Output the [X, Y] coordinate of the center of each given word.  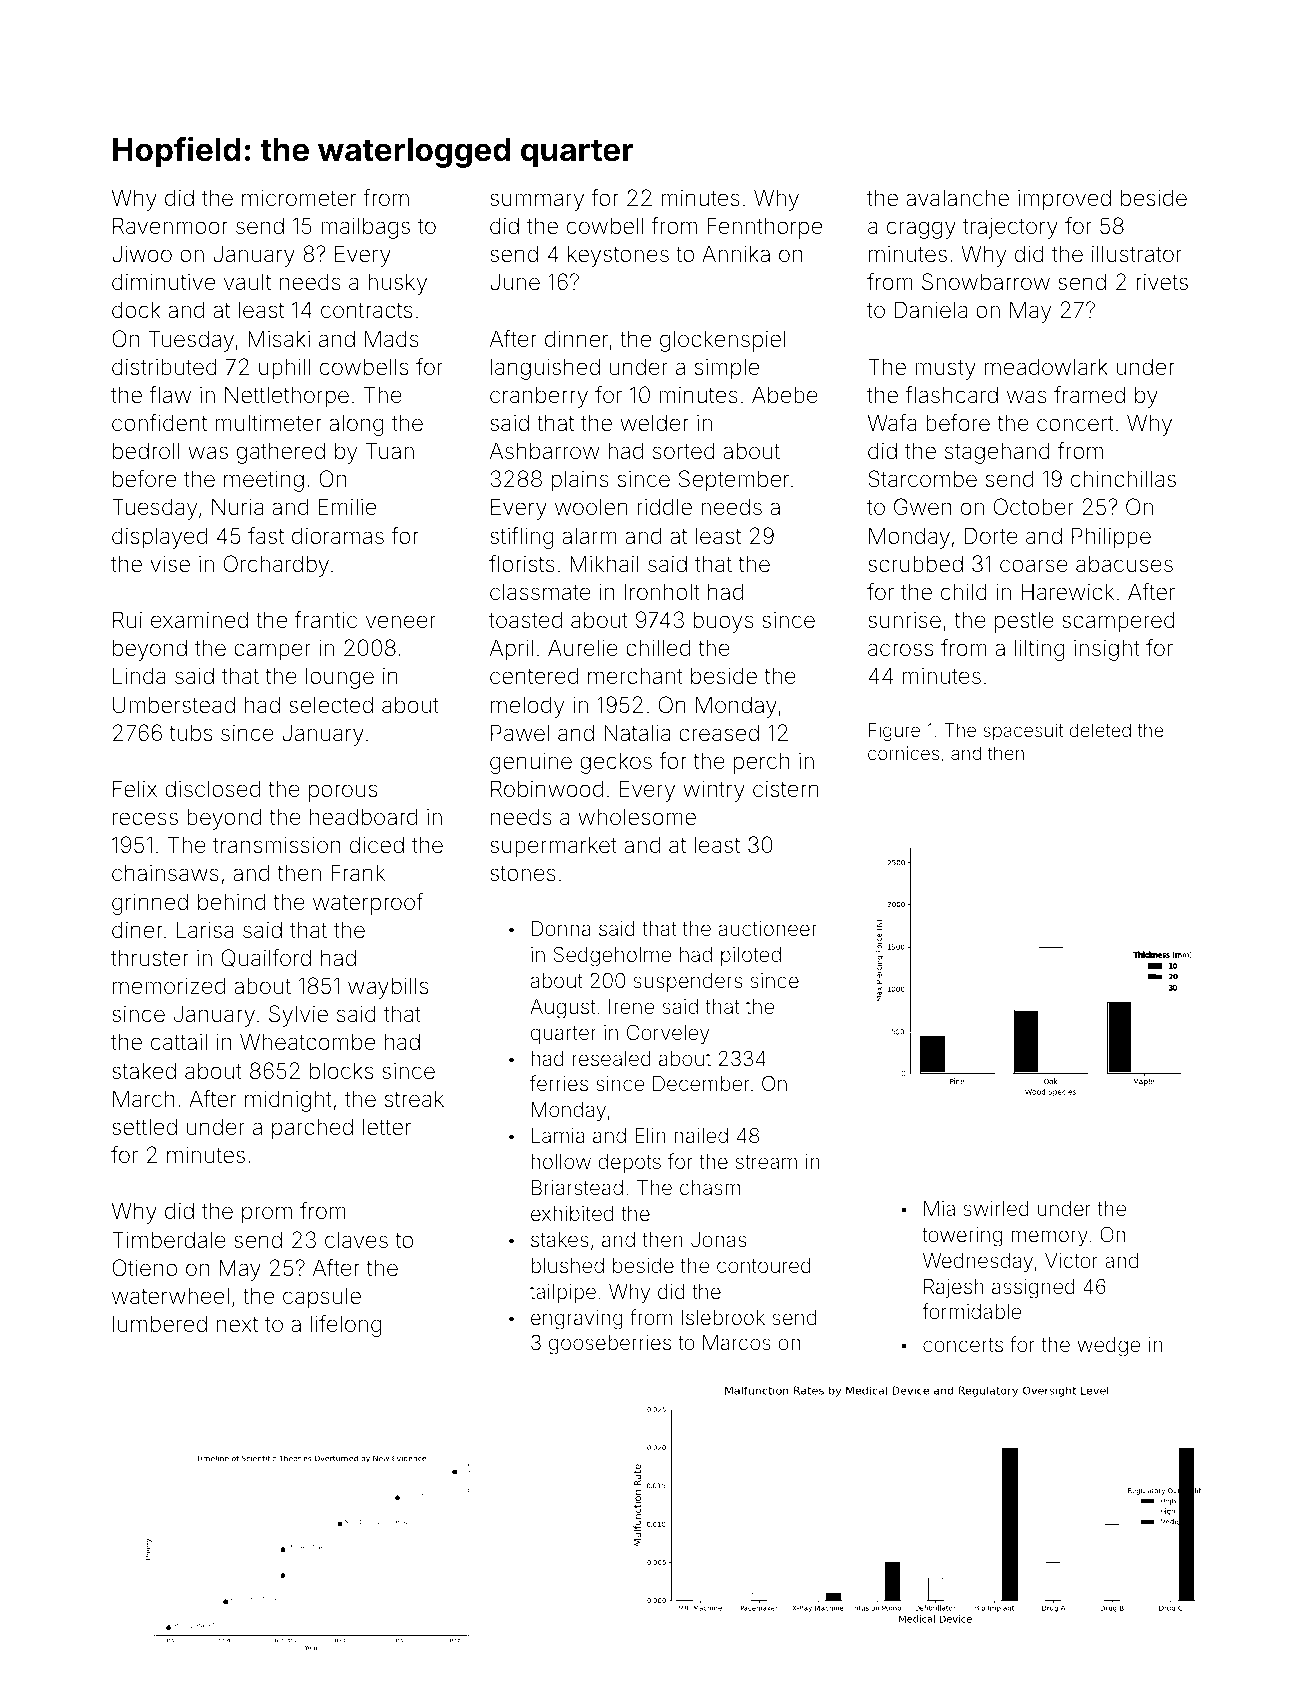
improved [1064, 200]
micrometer [299, 198]
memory [1049, 1238]
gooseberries [610, 1345]
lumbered [160, 1324]
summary [537, 202]
